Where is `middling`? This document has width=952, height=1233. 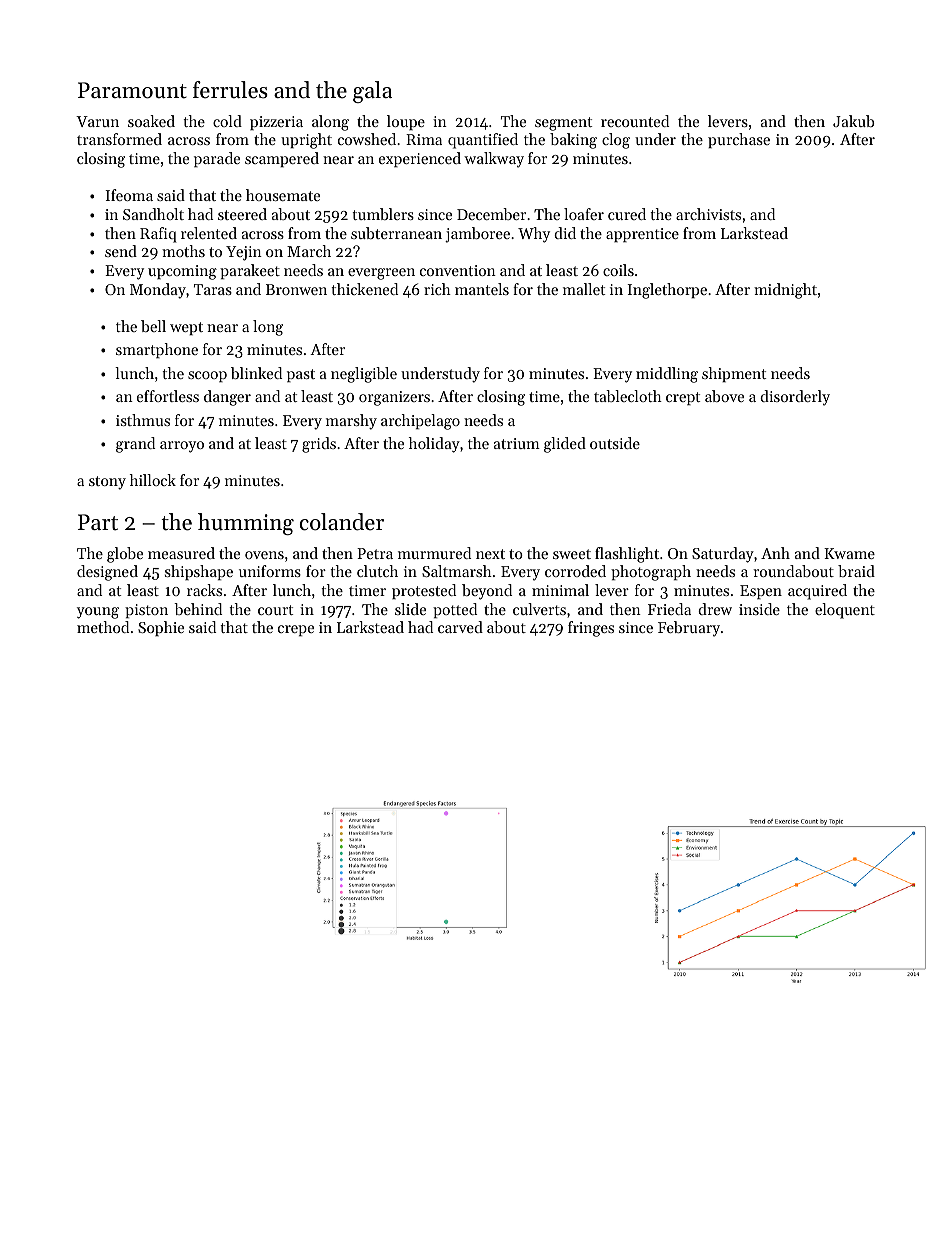 middling is located at coordinates (667, 375).
